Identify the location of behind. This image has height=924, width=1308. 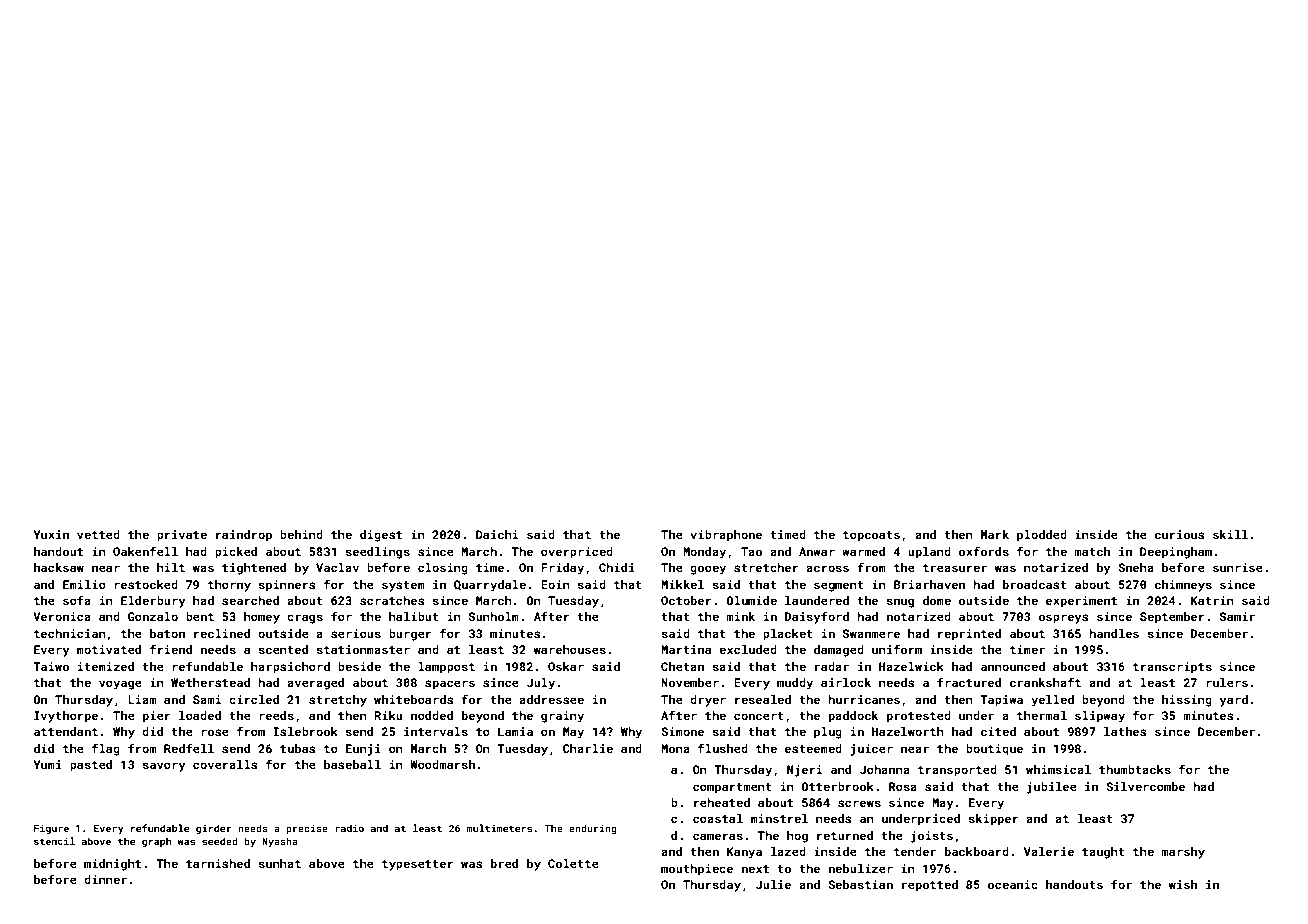
(301, 534).
